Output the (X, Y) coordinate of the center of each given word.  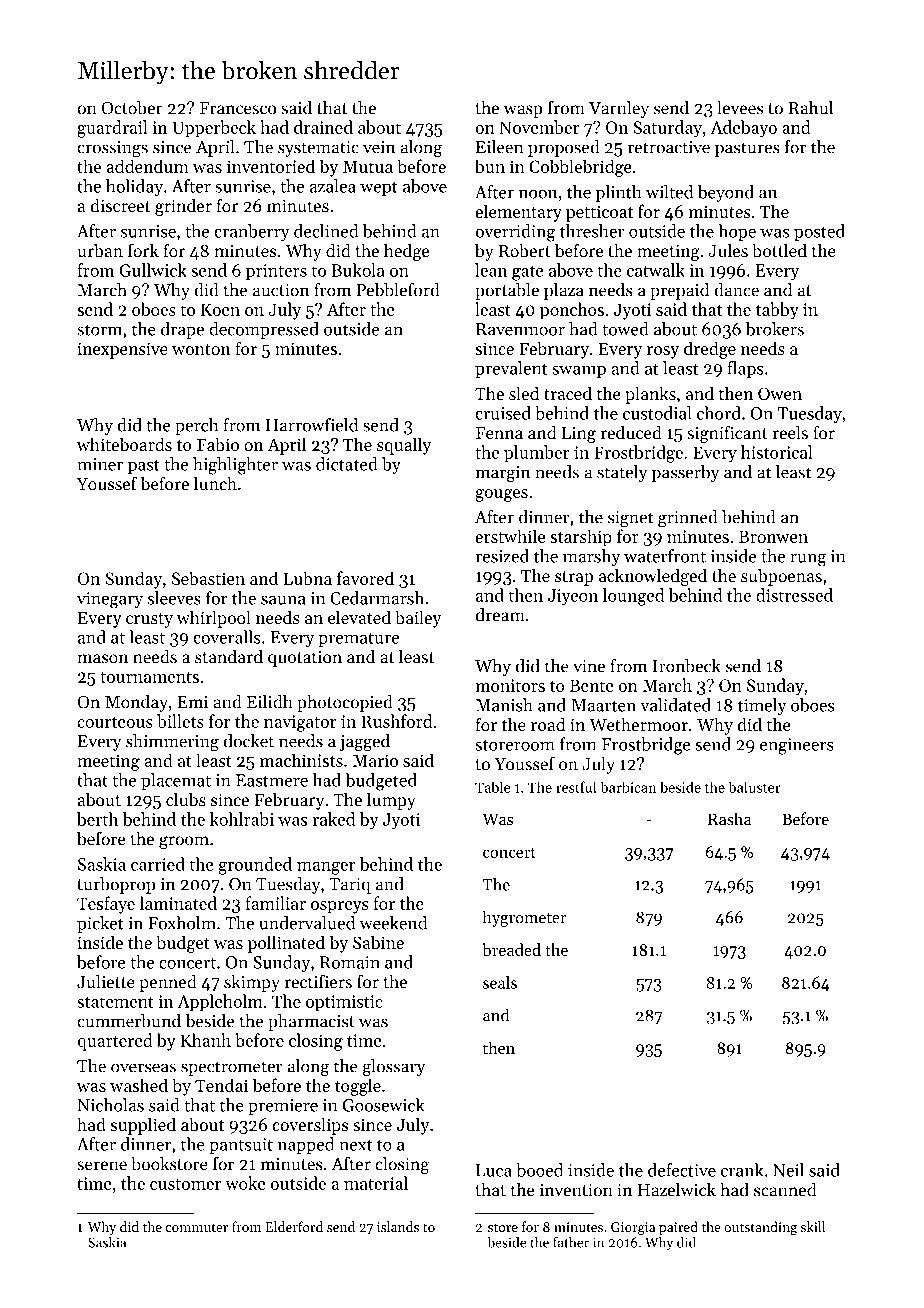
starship (581, 538)
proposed (563, 148)
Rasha (730, 818)
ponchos (572, 311)
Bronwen (773, 536)
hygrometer (525, 918)
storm (99, 330)
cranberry (252, 232)
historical (776, 452)
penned (168, 983)
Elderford (294, 1226)
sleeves (174, 598)
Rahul (810, 108)
